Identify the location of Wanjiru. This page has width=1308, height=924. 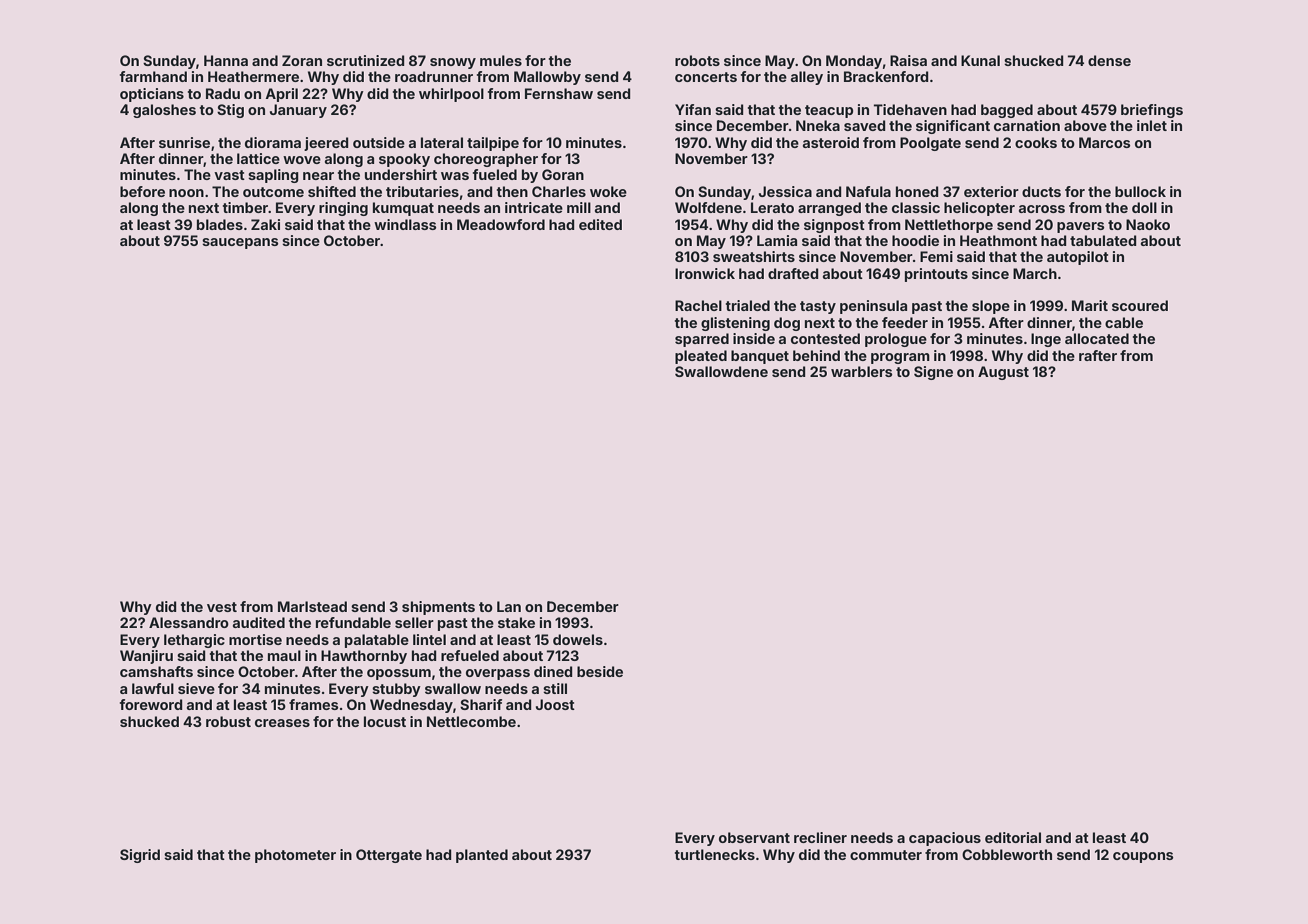
(146, 657).
